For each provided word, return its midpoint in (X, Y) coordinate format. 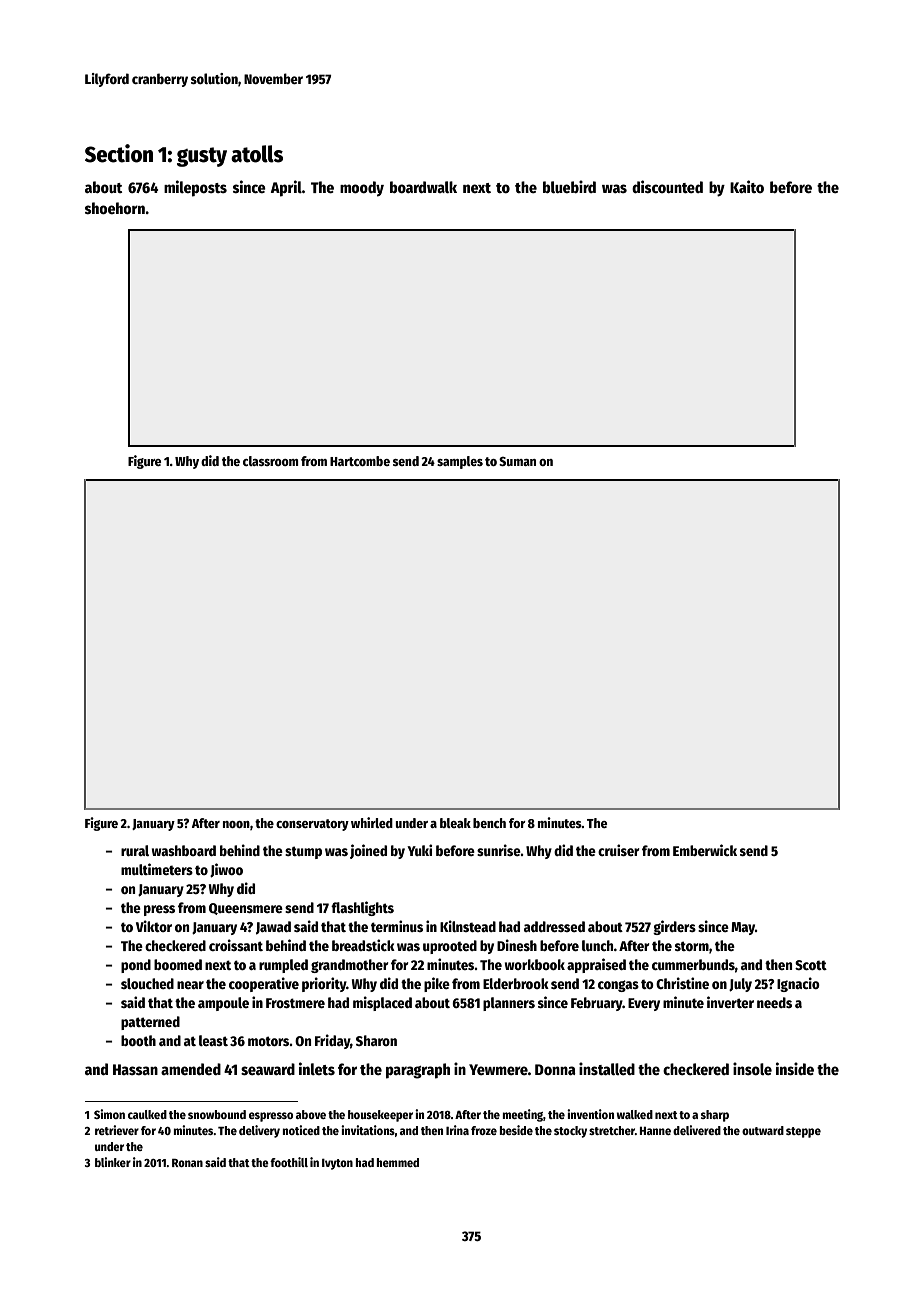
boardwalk (423, 187)
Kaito (747, 186)
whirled (372, 822)
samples (460, 462)
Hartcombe (360, 461)
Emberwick (705, 850)
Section (119, 153)
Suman (517, 461)
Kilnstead (468, 926)
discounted (667, 186)
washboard (184, 850)
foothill (289, 1162)
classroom (271, 461)
